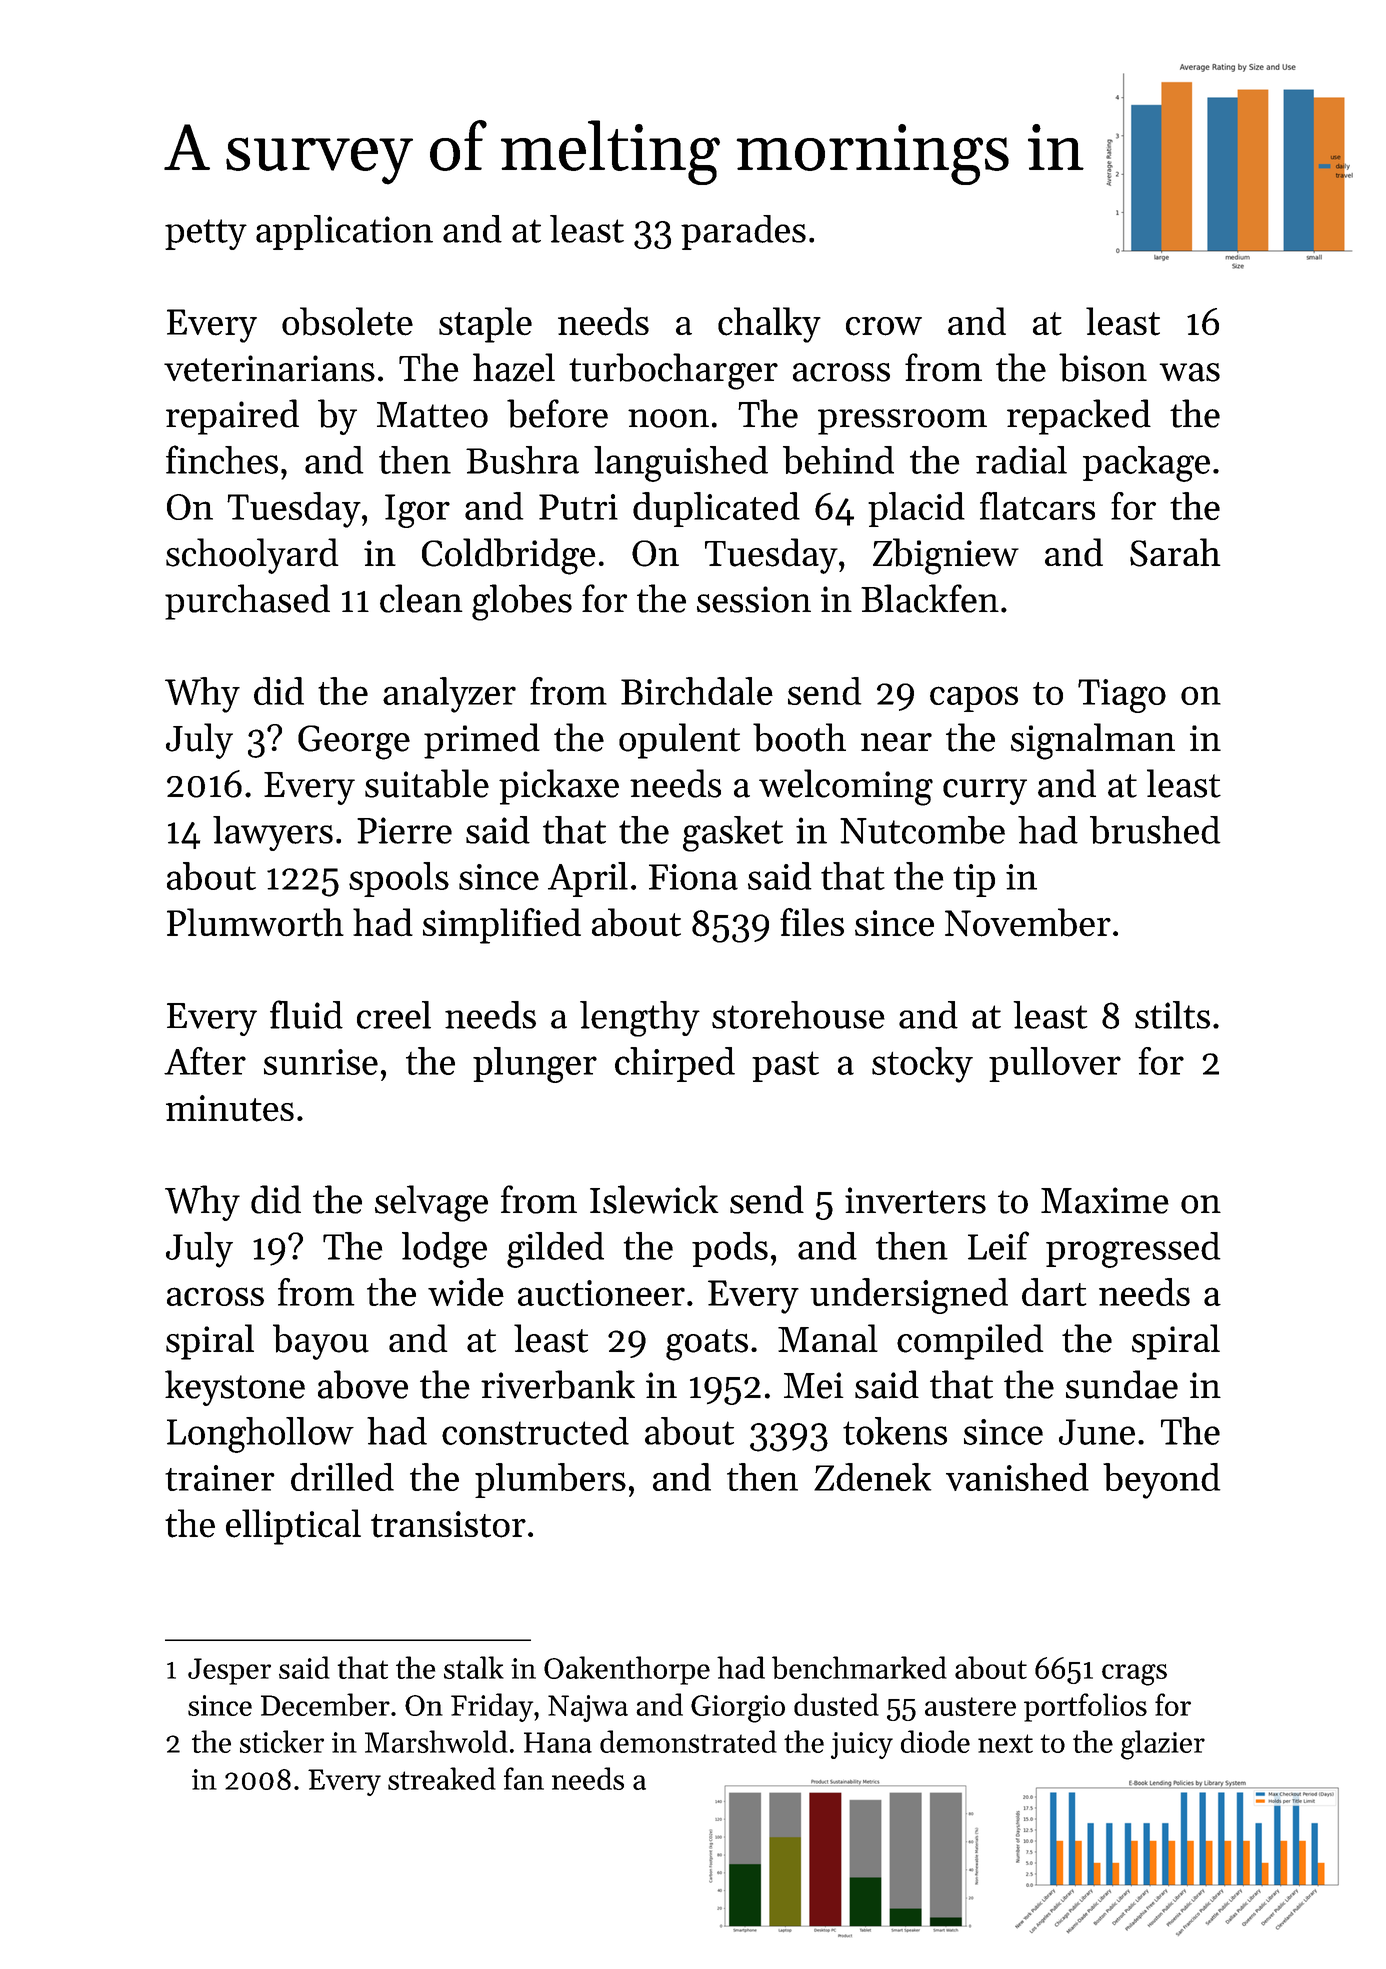  Describe the element at coordinates (743, 232) in the page. I see `parades` at that location.
